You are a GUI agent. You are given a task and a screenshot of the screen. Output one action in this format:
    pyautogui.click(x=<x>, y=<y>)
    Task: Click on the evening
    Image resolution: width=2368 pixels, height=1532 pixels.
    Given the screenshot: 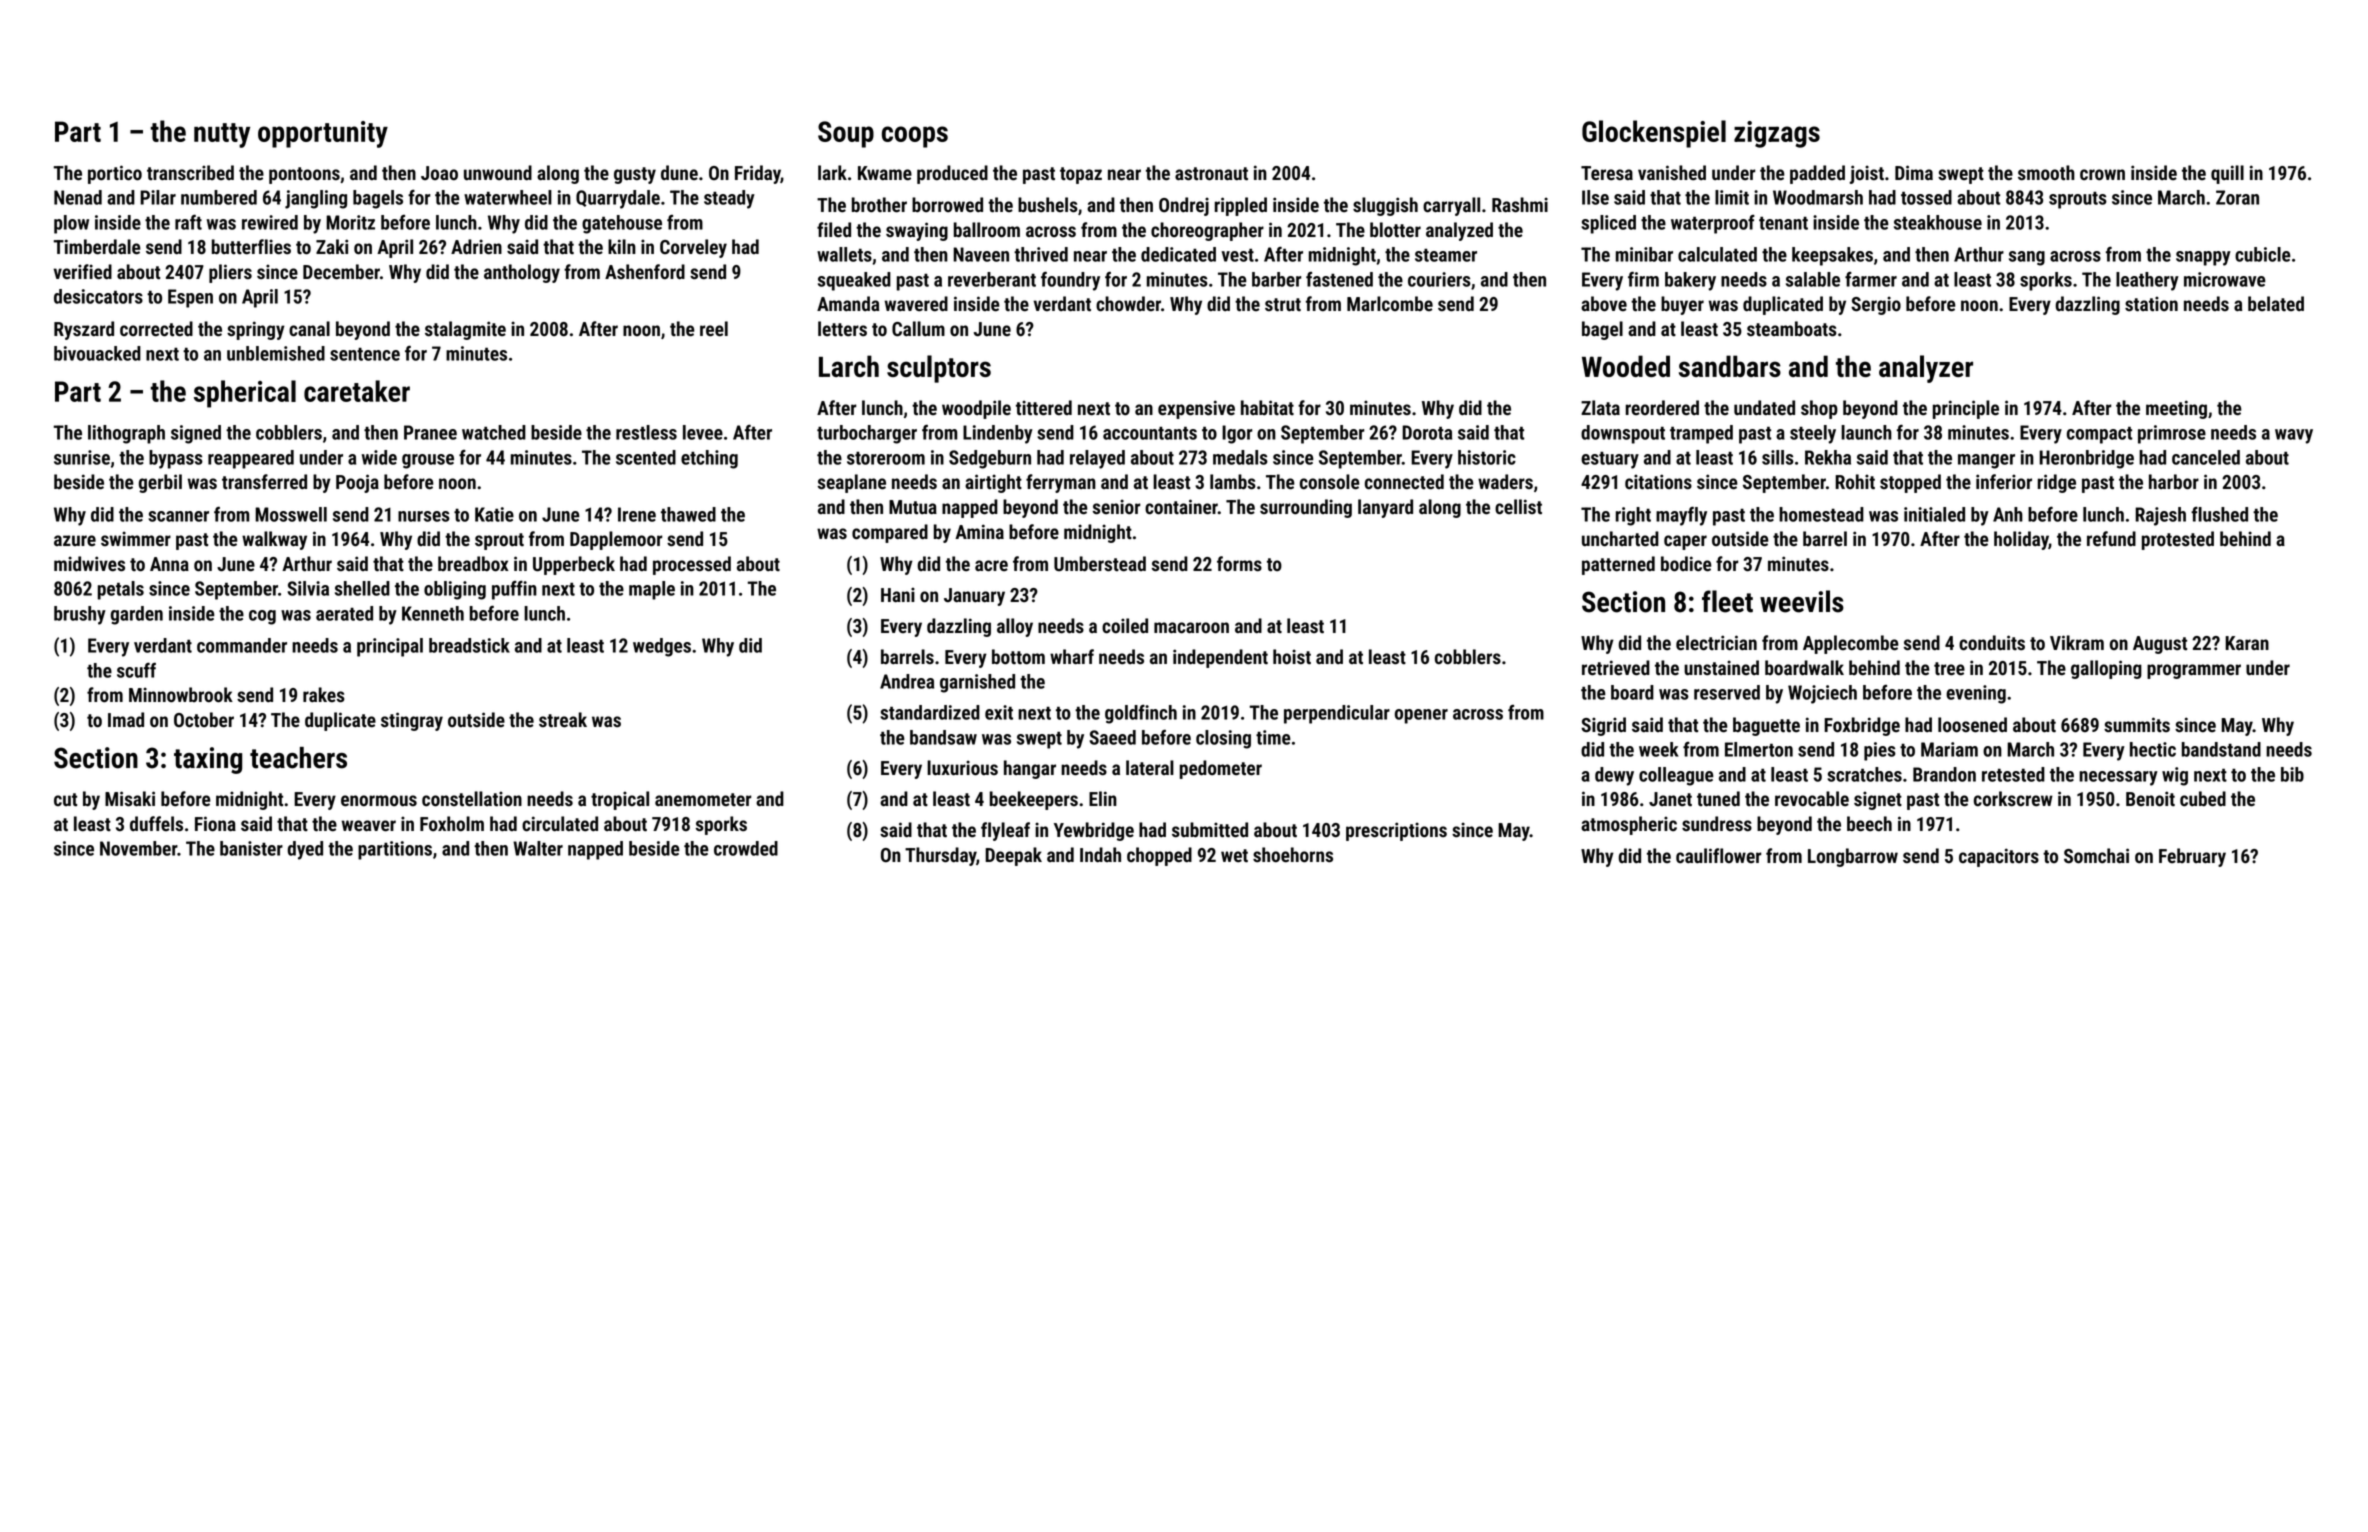 What is the action you would take?
    pyautogui.click(x=1976, y=694)
